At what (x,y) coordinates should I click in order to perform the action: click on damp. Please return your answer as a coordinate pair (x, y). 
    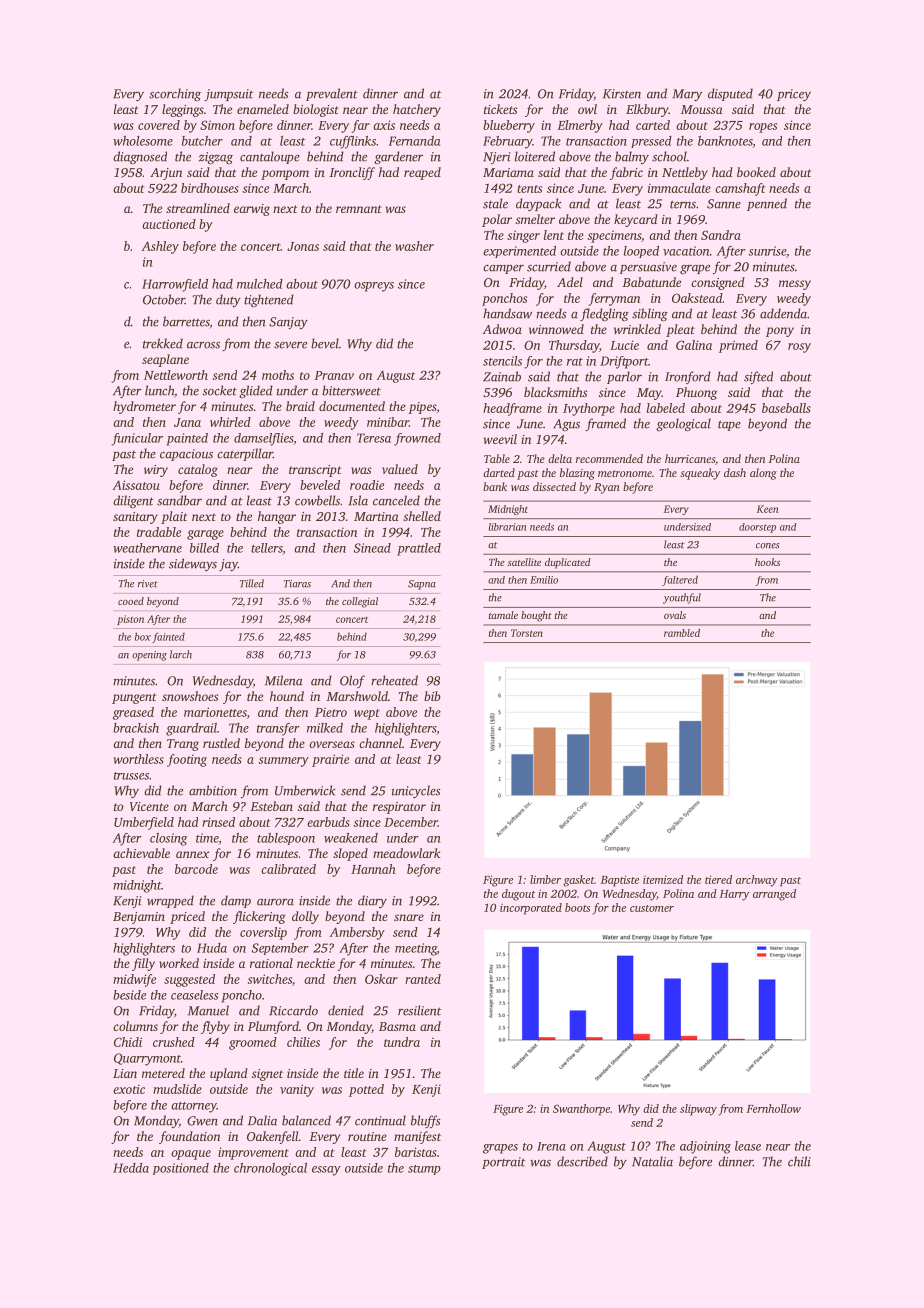
    Looking at the image, I should click on (236, 901).
